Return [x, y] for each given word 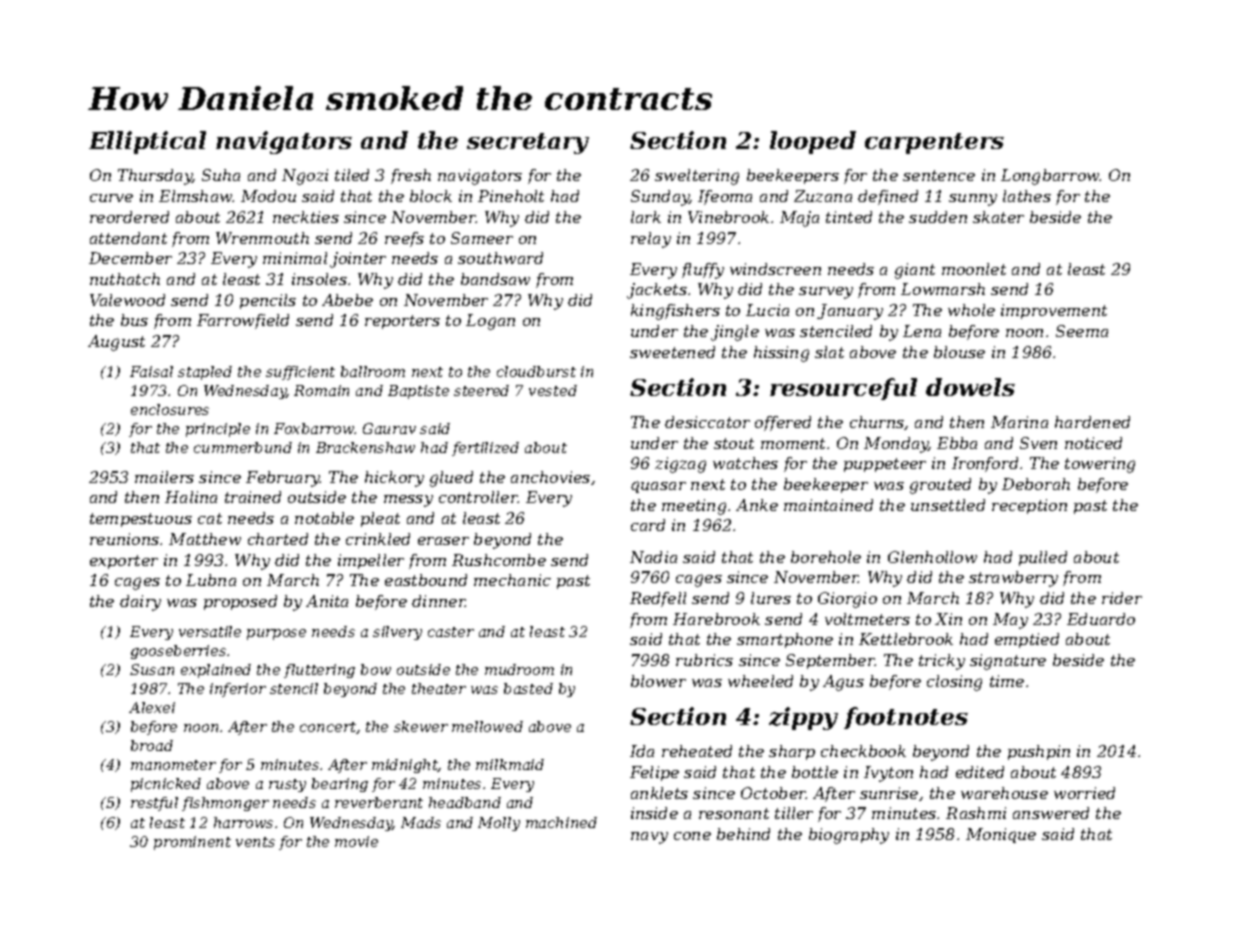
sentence [939, 175]
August [116, 343]
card [648, 525]
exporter [124, 562]
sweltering [697, 177]
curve [111, 198]
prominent [192, 843]
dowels [970, 387]
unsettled [948, 505]
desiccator [707, 422]
